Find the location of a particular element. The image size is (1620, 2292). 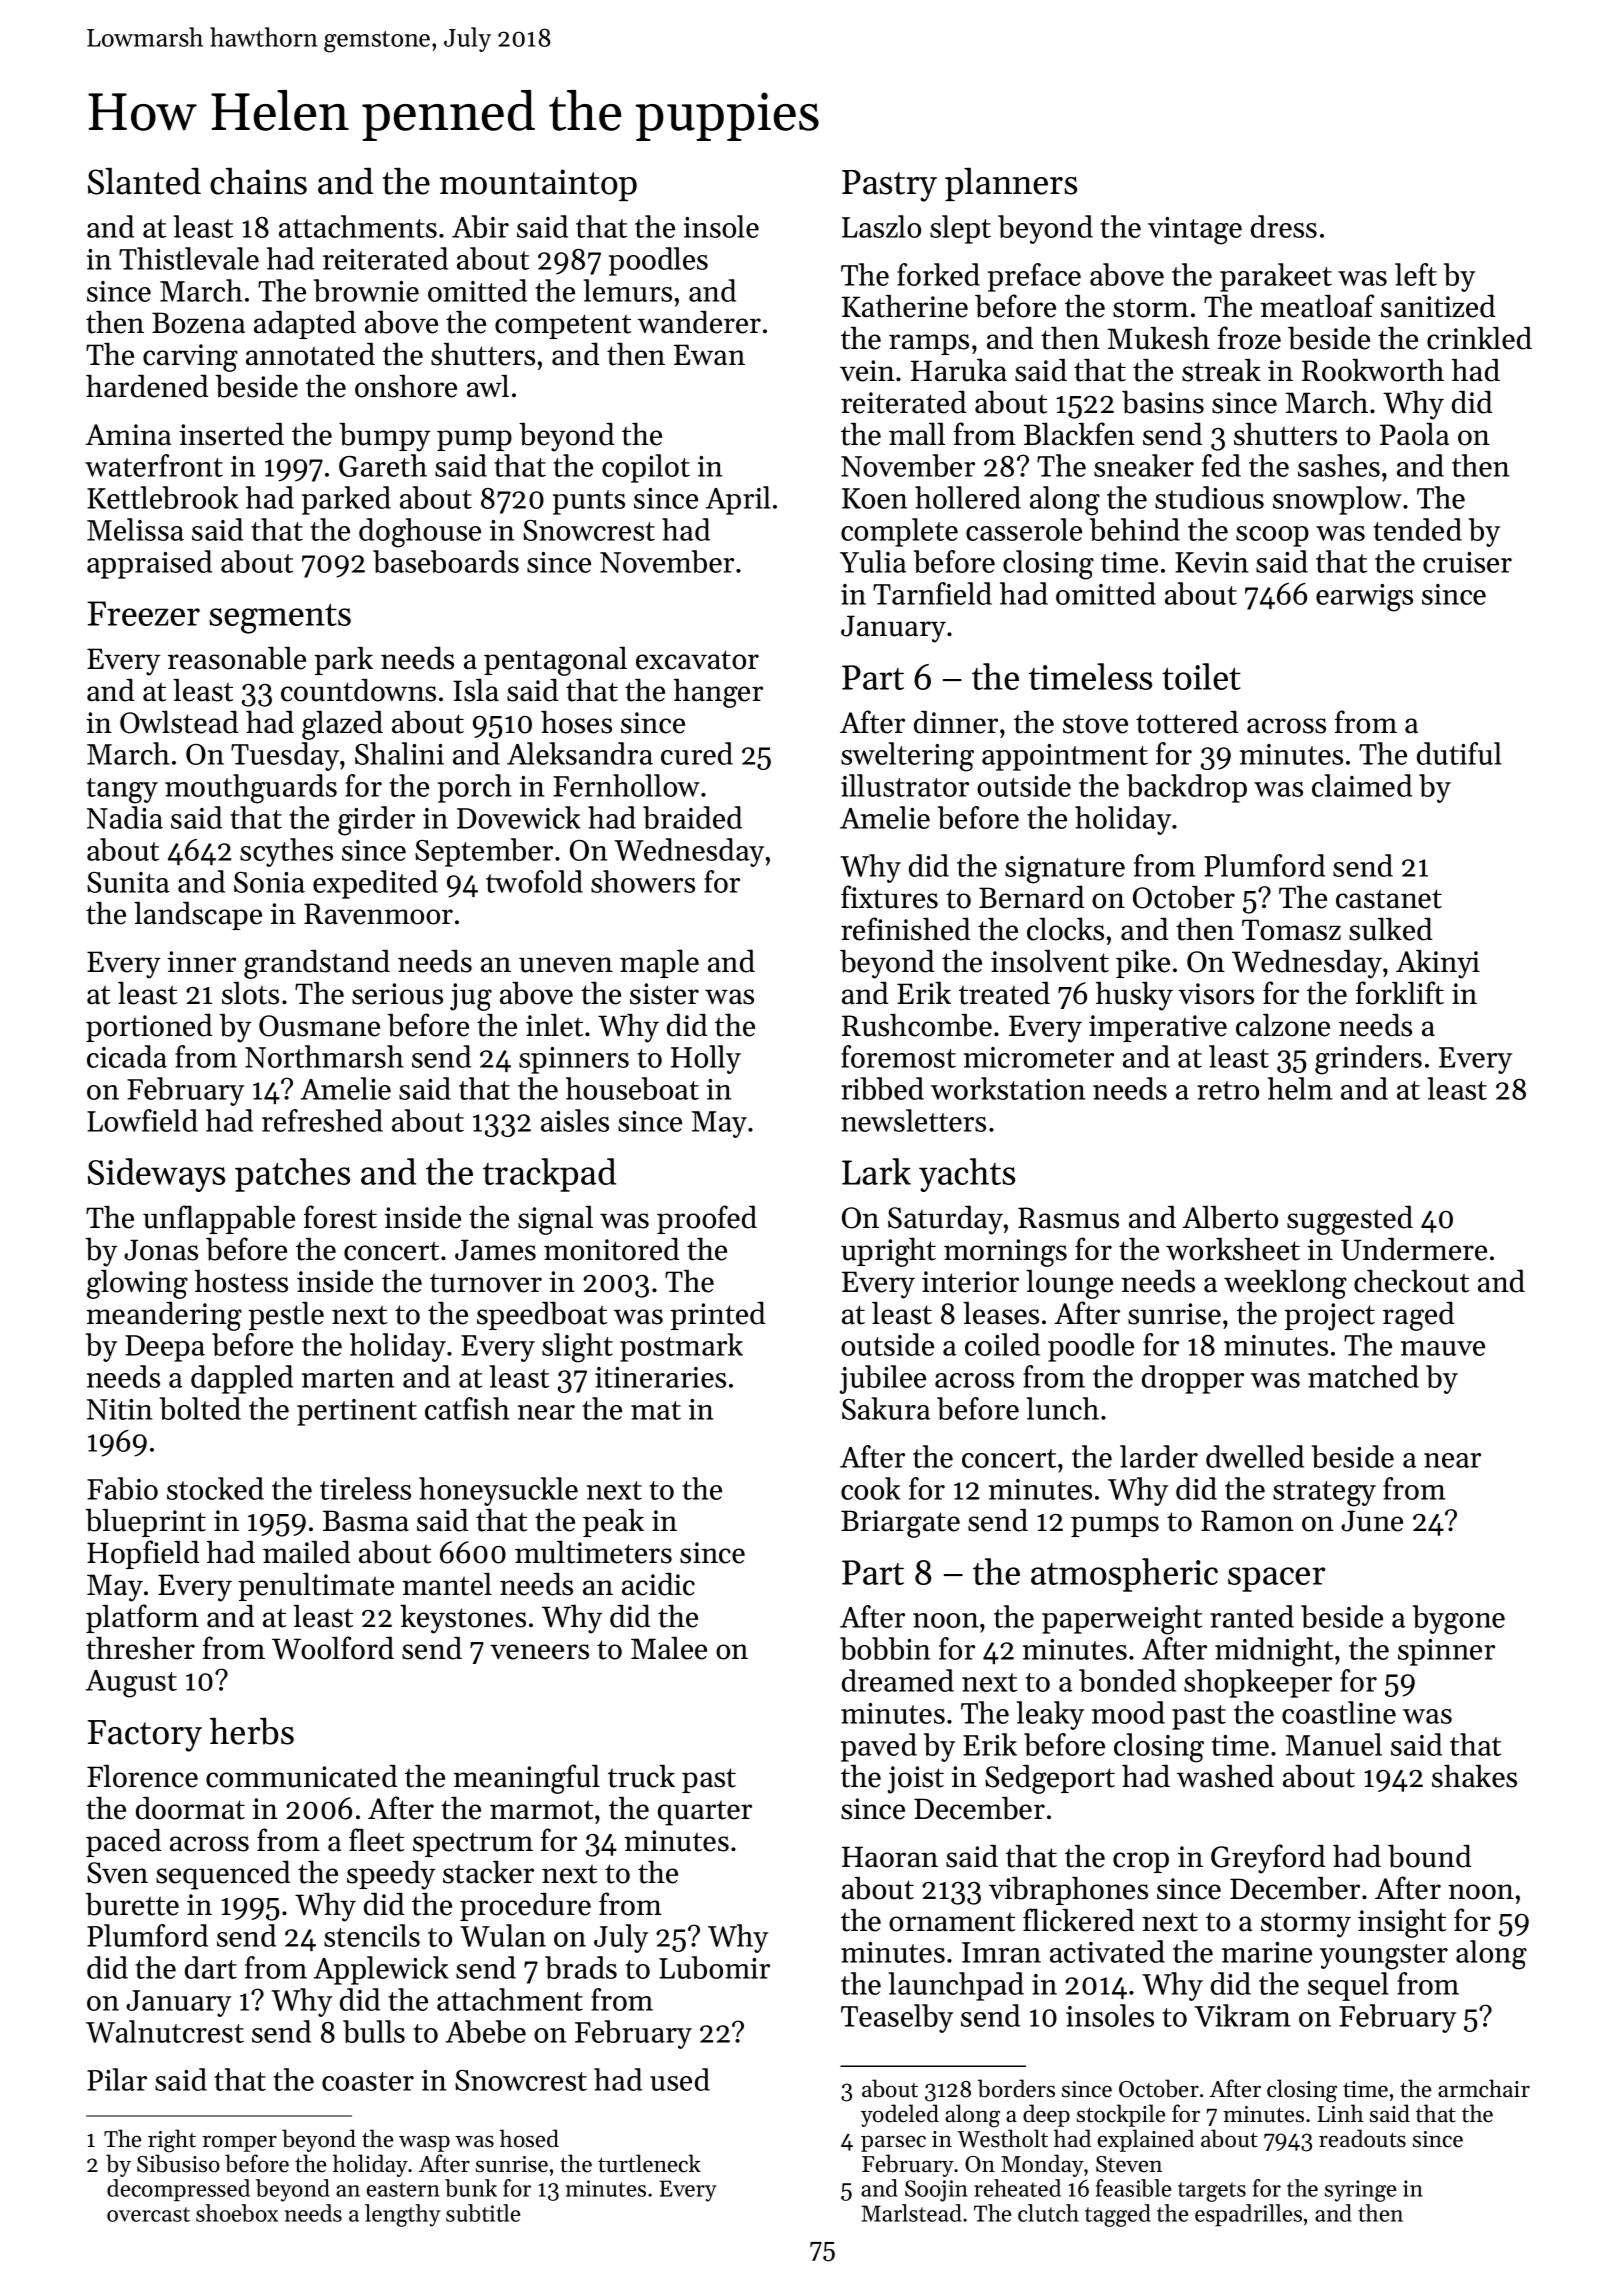

speedy is located at coordinates (391, 1875).
